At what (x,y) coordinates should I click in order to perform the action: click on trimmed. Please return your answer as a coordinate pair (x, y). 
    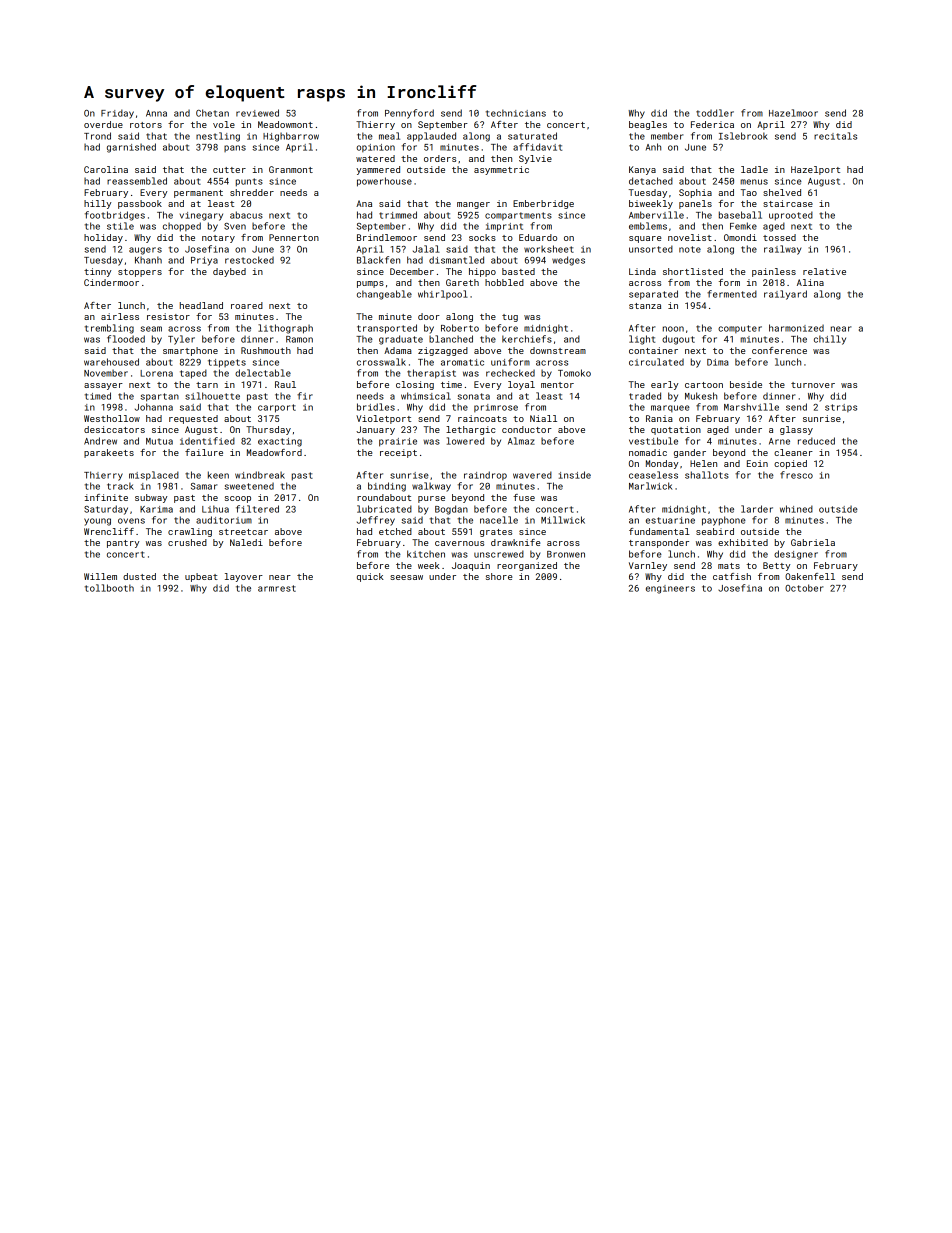
    Looking at the image, I should click on (398, 215).
